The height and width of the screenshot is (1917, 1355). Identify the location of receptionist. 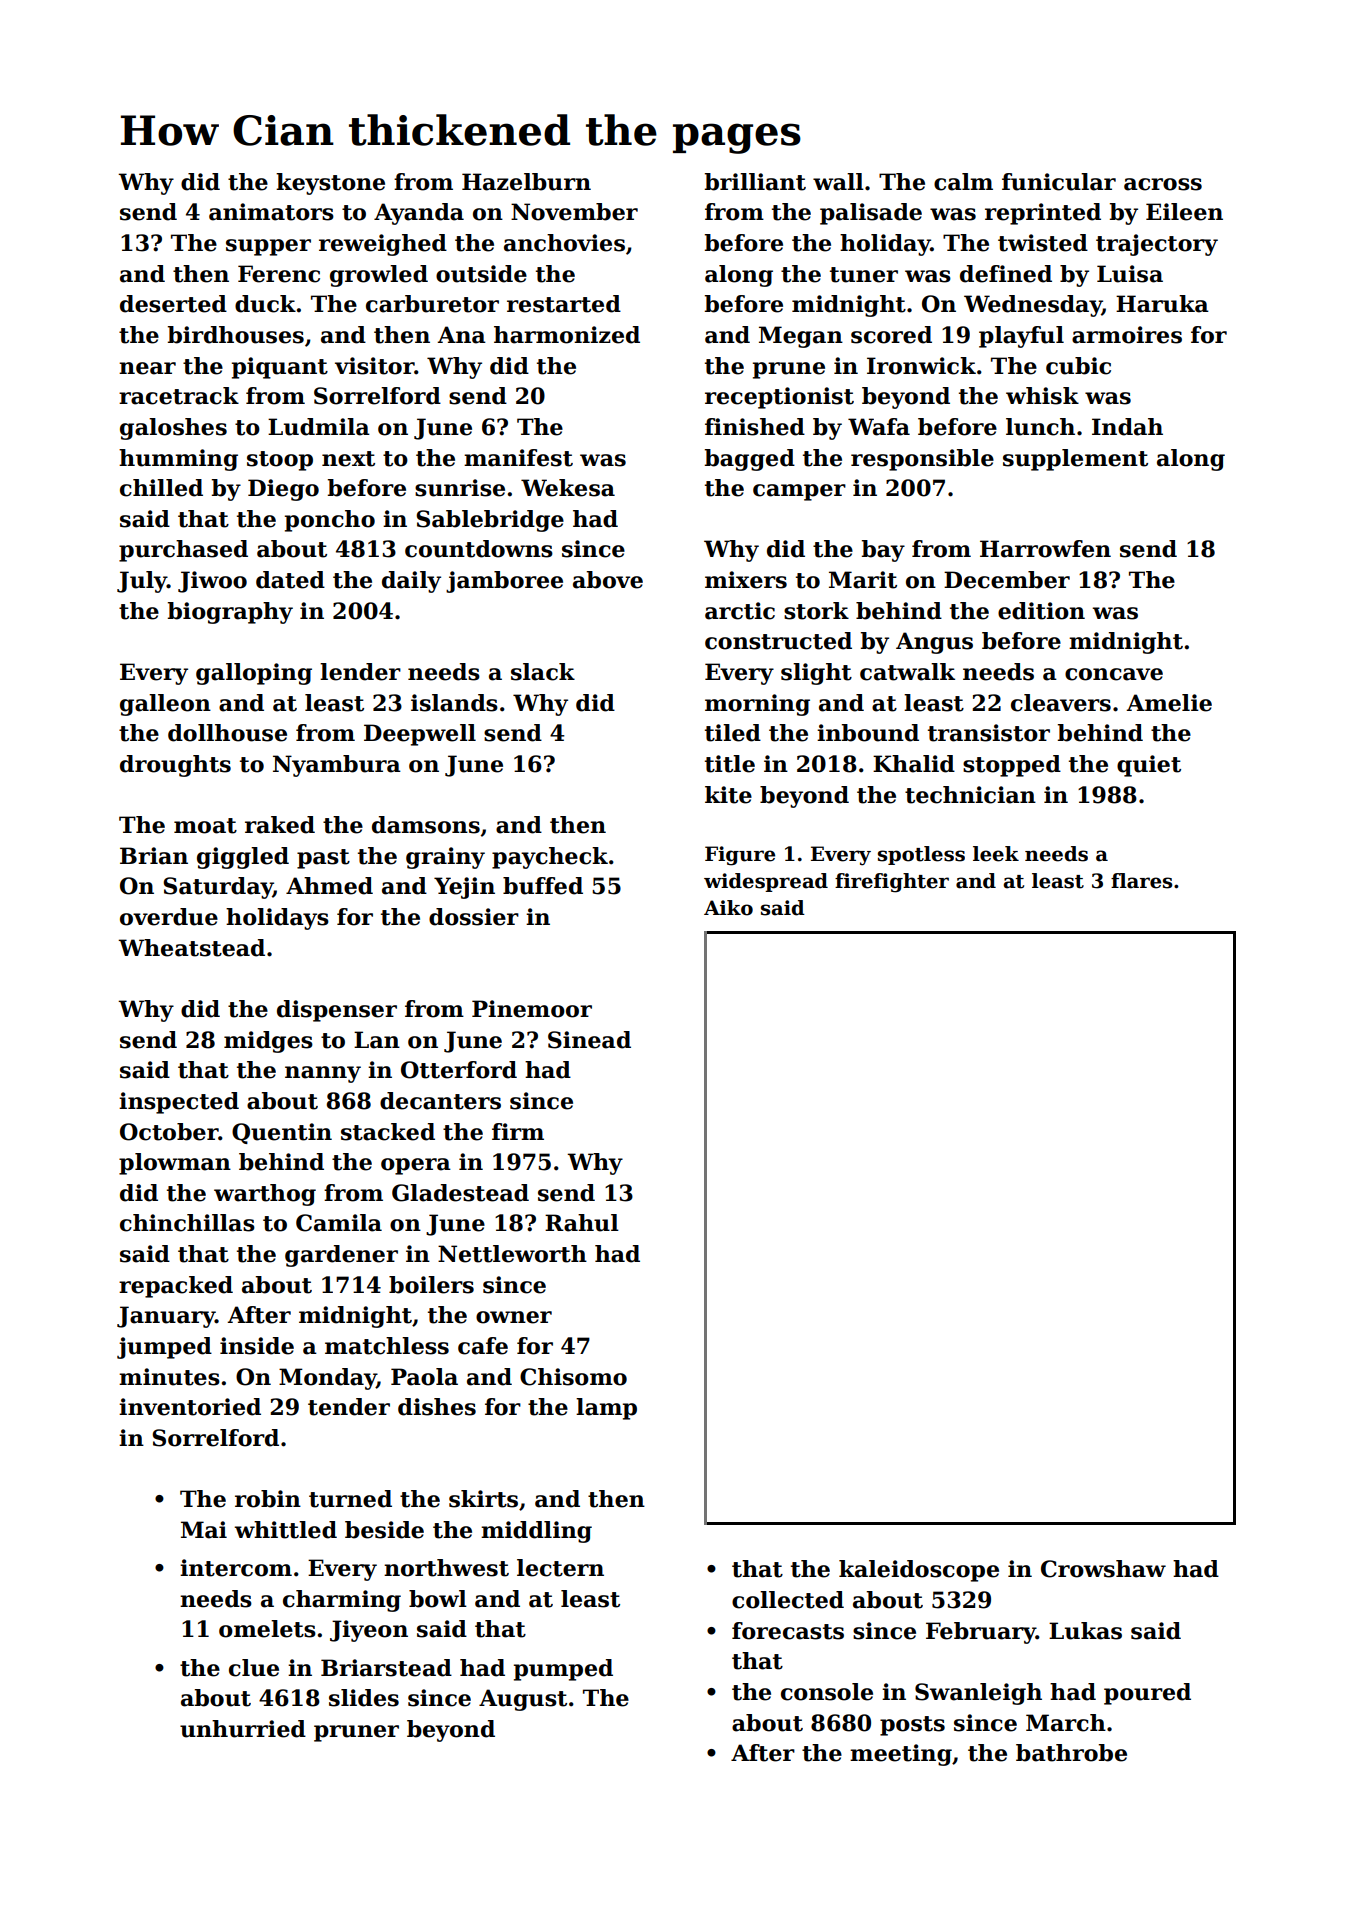
(779, 398).
